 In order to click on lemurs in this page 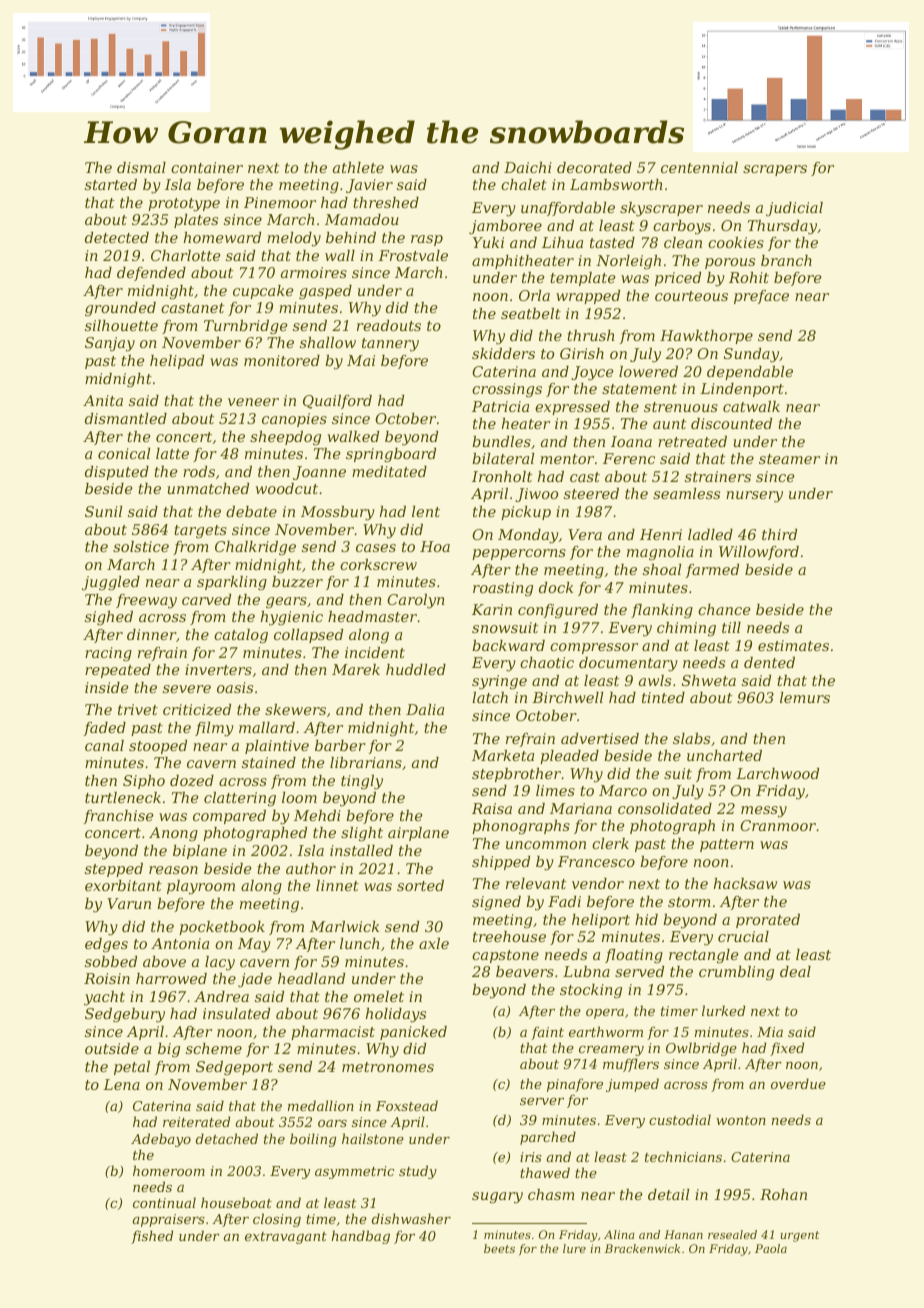, I will do `click(805, 697)`.
